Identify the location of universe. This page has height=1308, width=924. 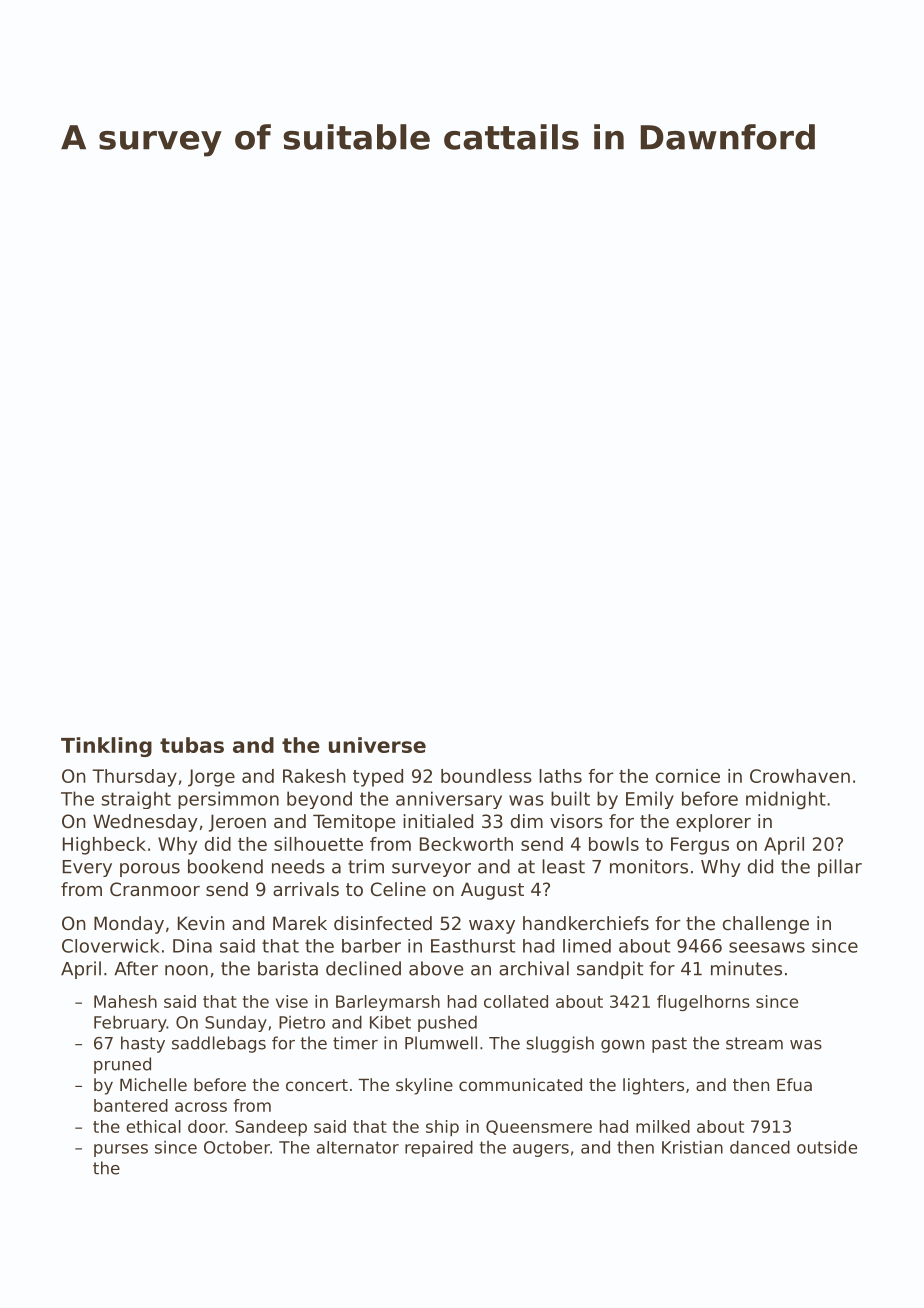
(377, 745).
